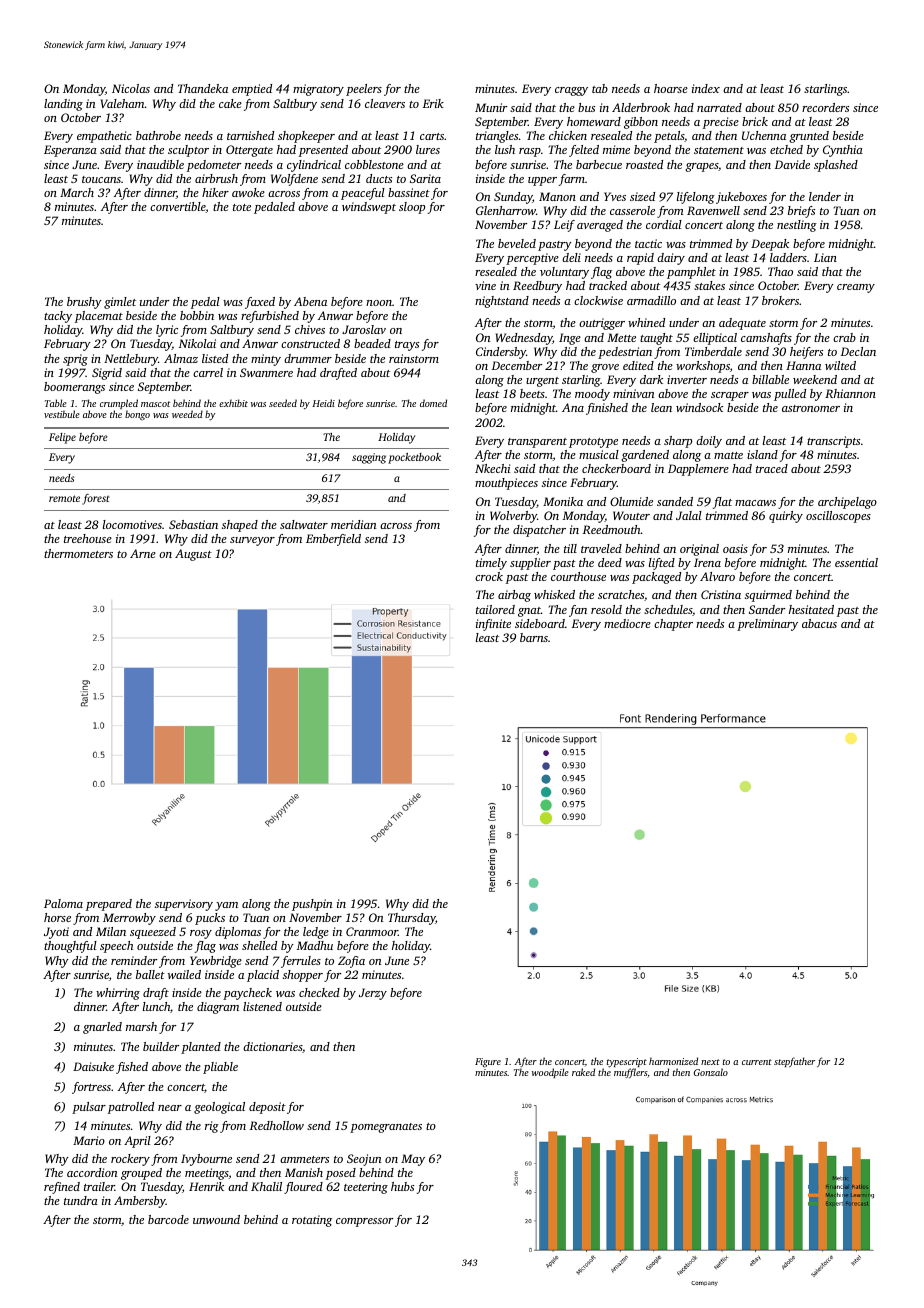 Image resolution: width=924 pixels, height=1308 pixels. I want to click on dictionaries, so click(272, 1046).
